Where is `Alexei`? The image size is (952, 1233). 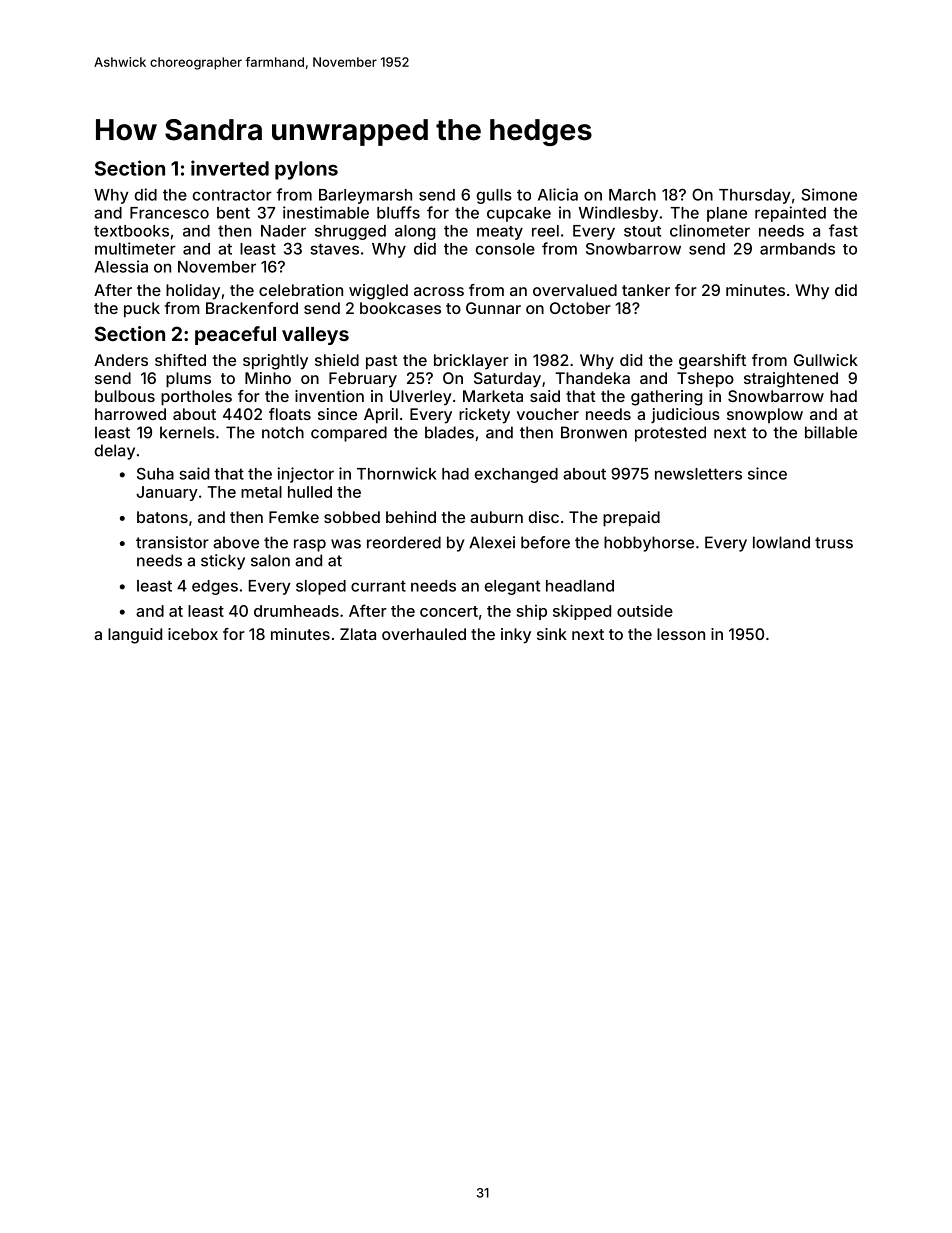 Alexei is located at coordinates (492, 542).
